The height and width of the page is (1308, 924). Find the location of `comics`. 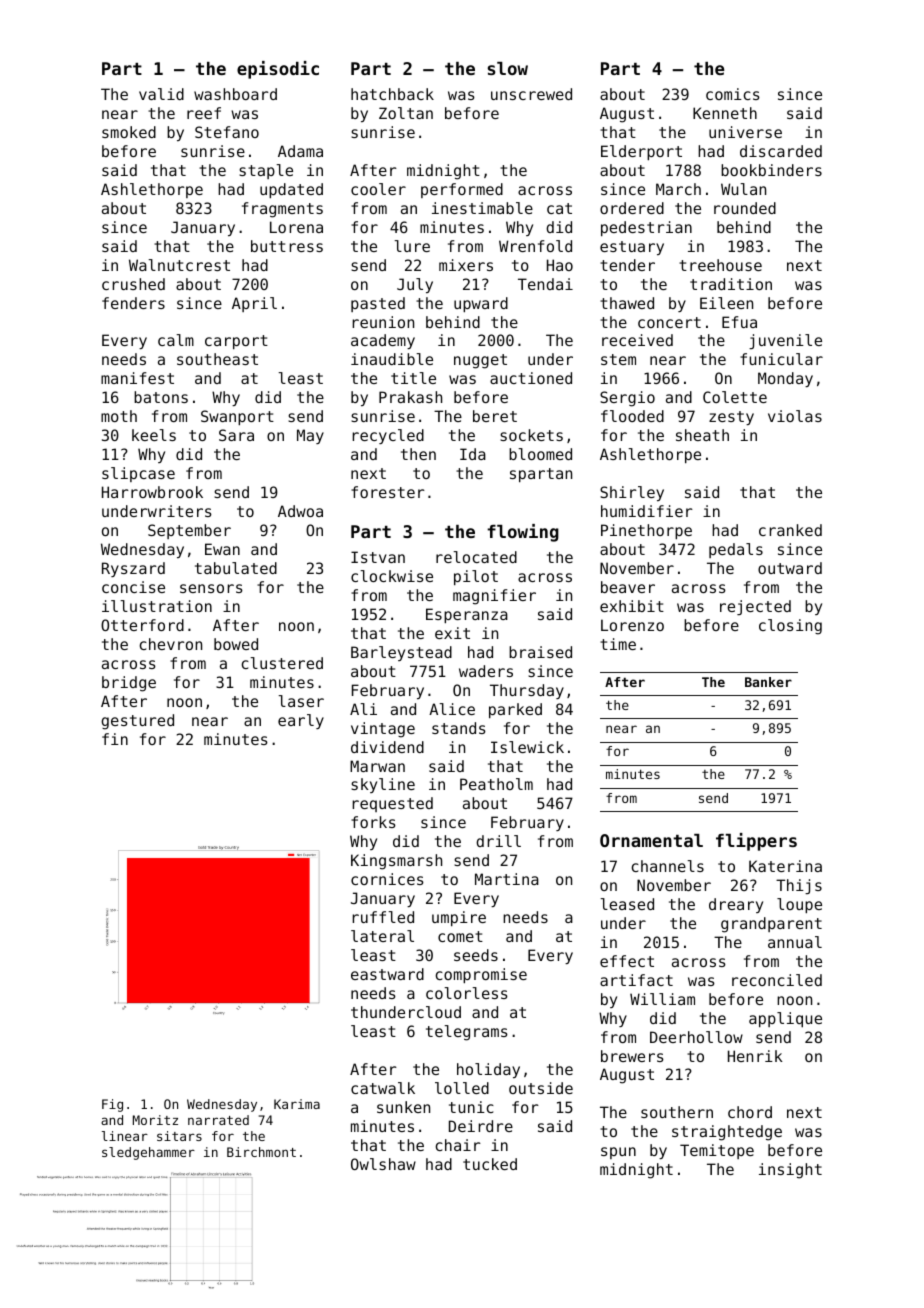

comics is located at coordinates (733, 94).
